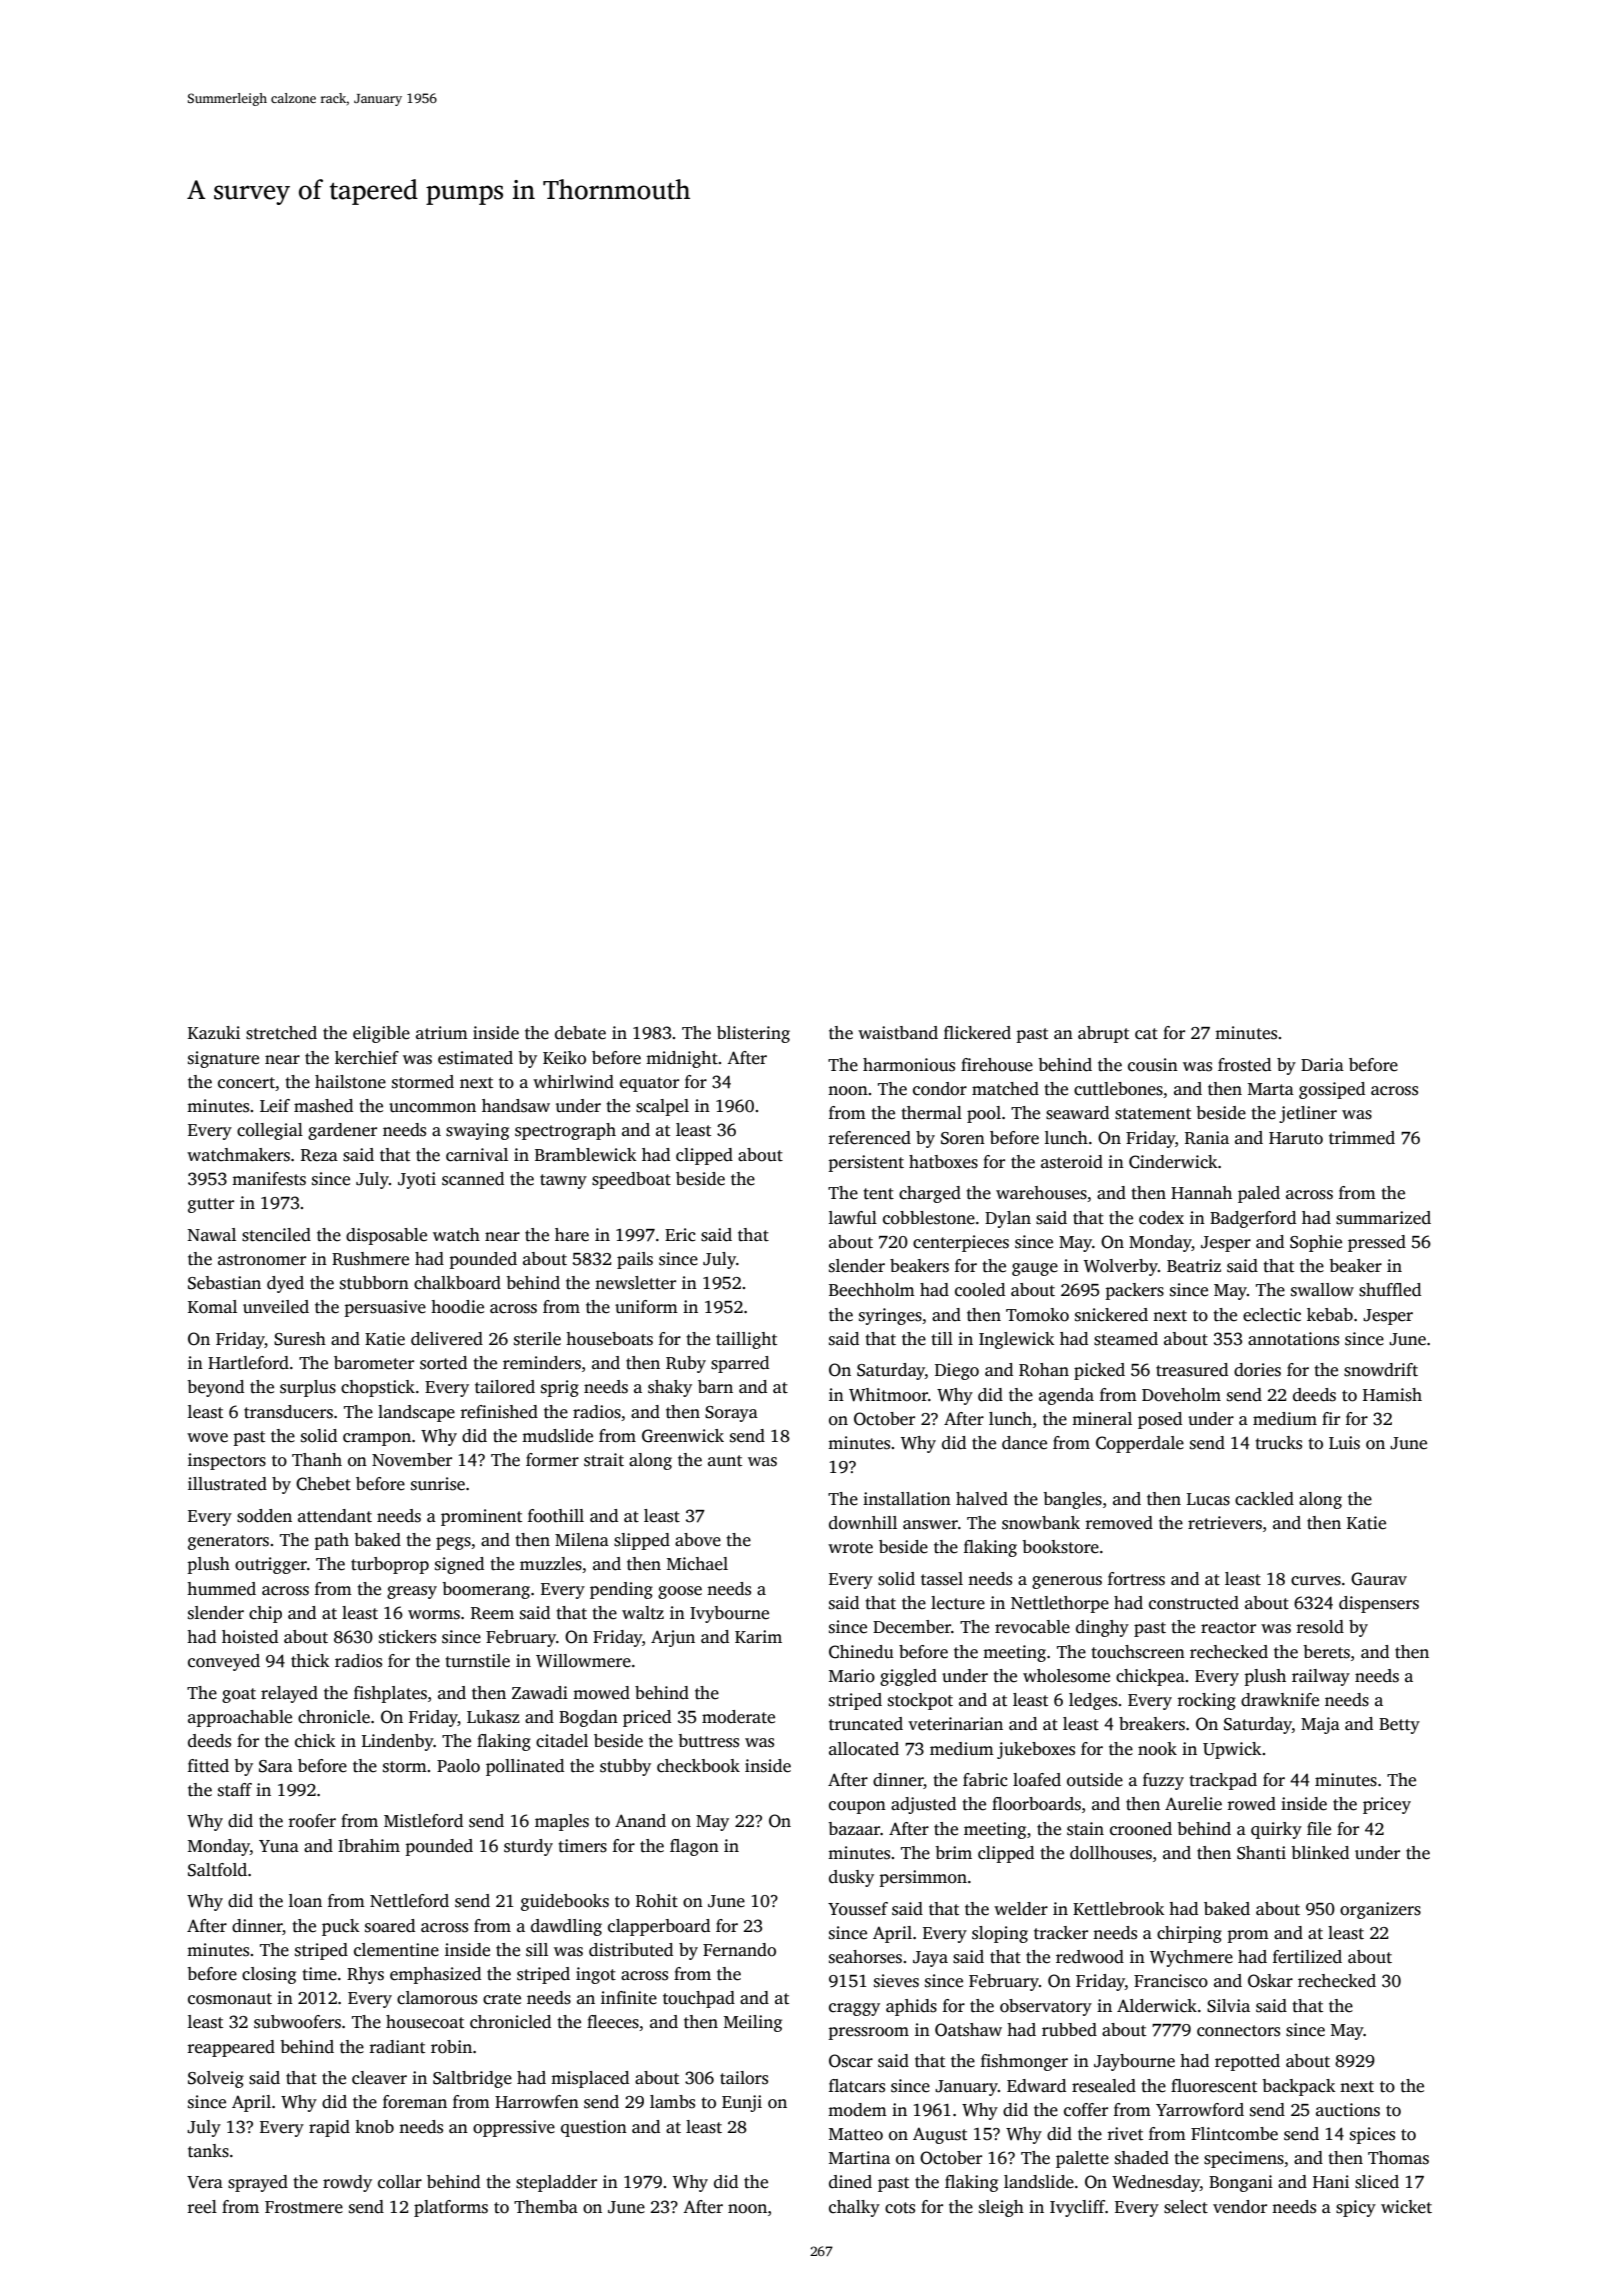  Describe the element at coordinates (304, 2207) in the screenshot. I see `Frostmere` at that location.
